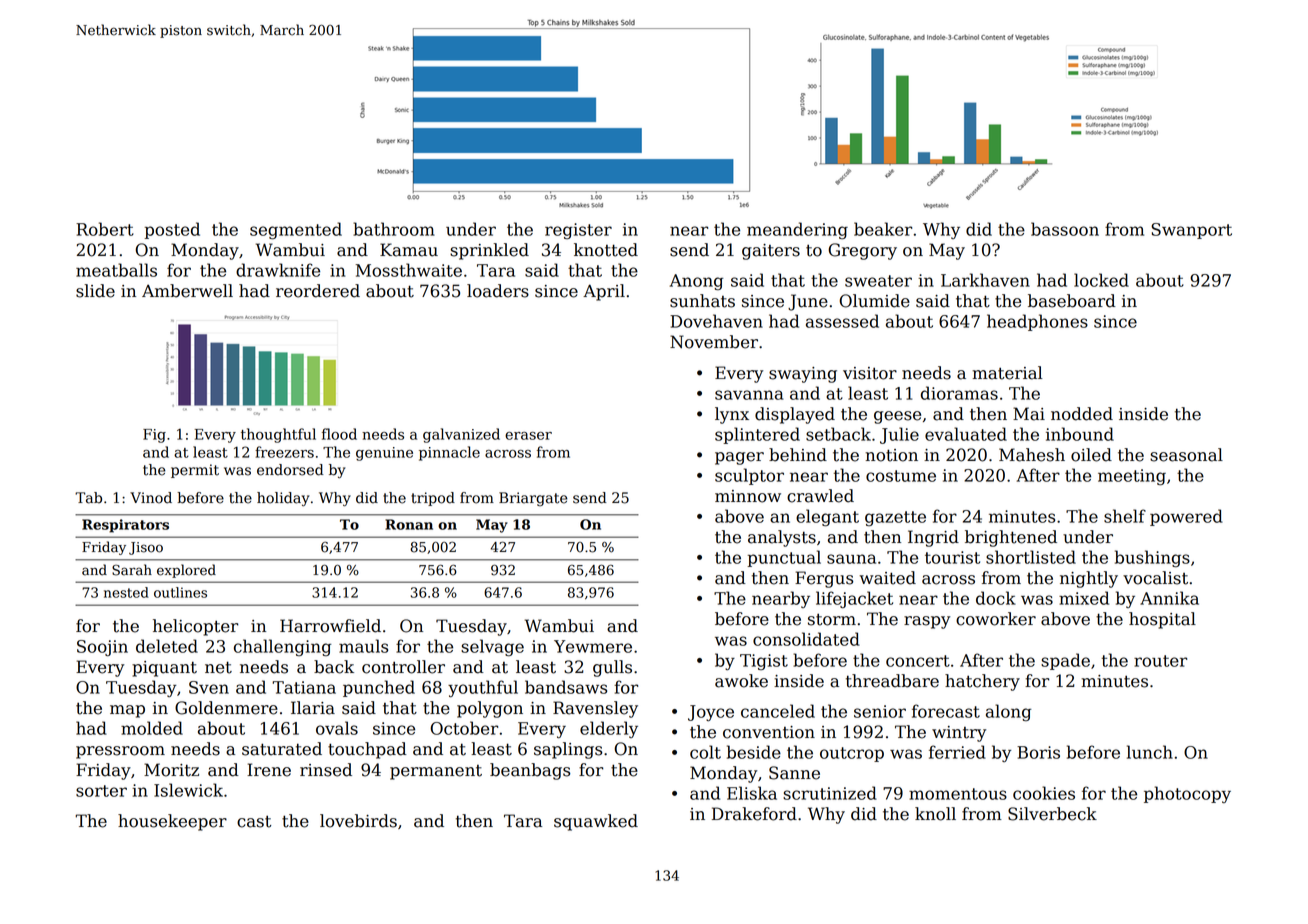 The height and width of the page is (924, 1308). Describe the element at coordinates (1080, 434) in the page. I see `inbound` at that location.
